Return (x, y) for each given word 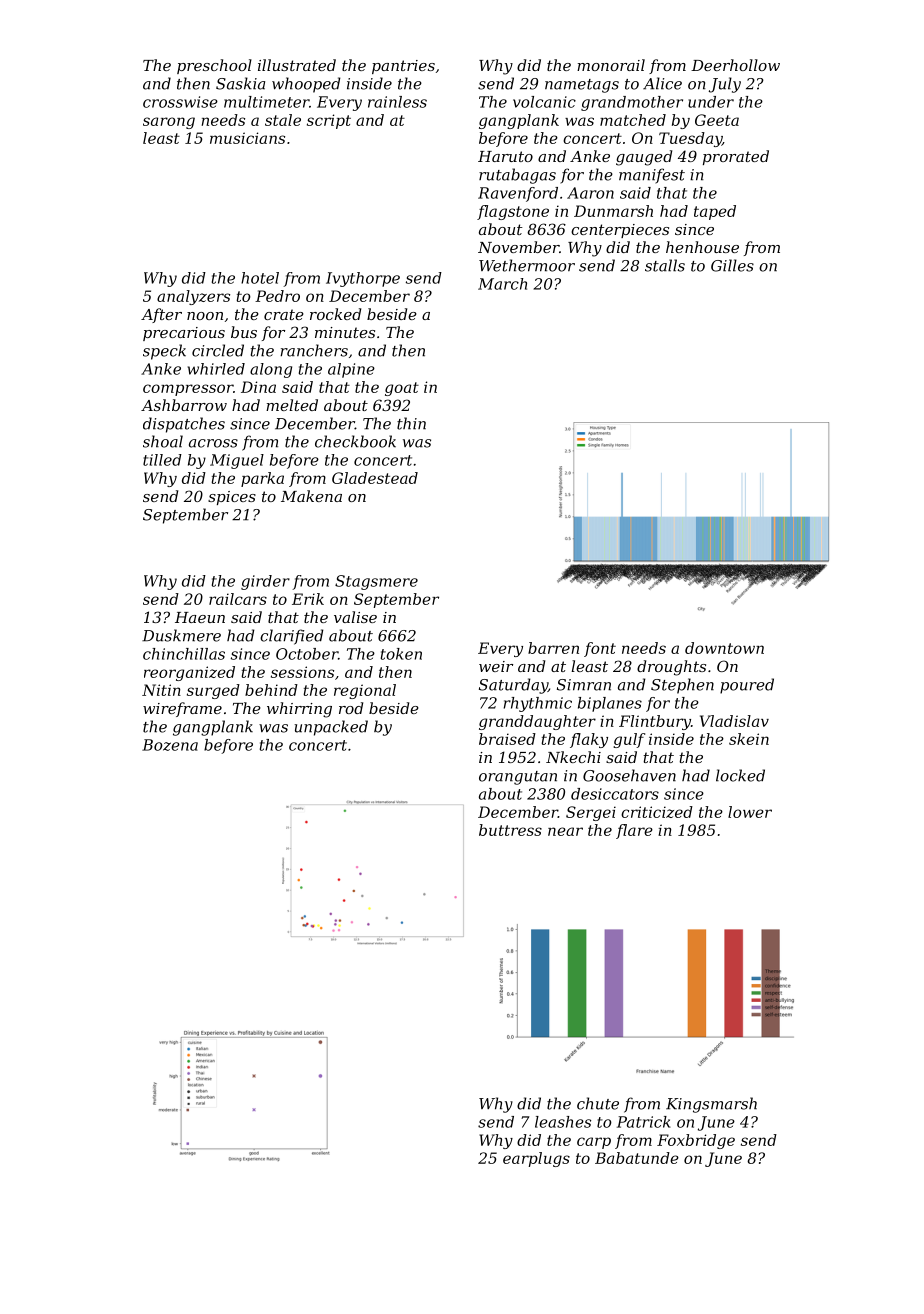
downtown (724, 648)
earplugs (536, 1159)
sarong (169, 123)
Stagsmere (376, 582)
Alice (662, 83)
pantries (403, 67)
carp (594, 1143)
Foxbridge (696, 1141)
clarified (292, 637)
